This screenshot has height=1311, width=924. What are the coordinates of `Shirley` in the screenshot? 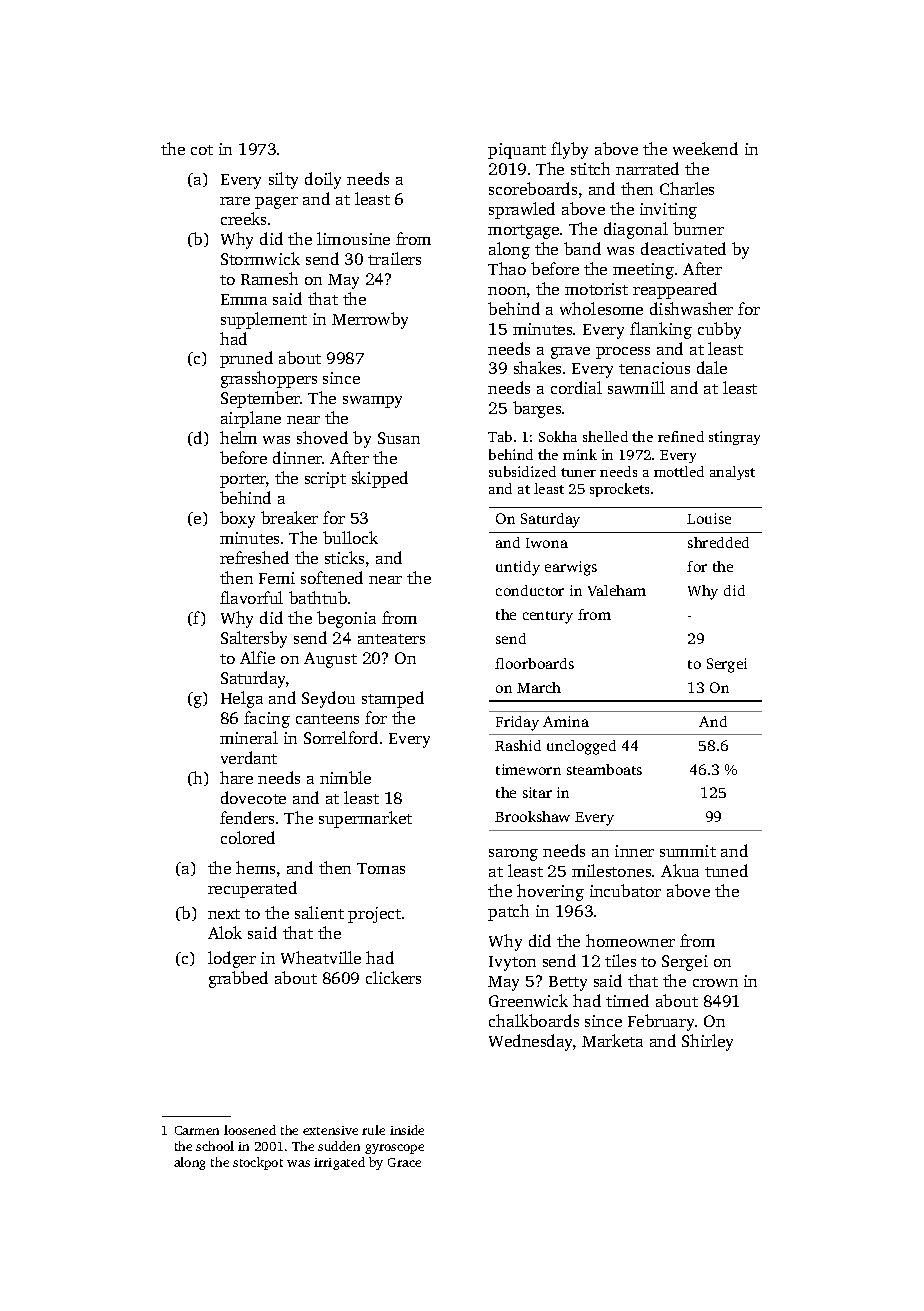 It's located at (707, 1042).
